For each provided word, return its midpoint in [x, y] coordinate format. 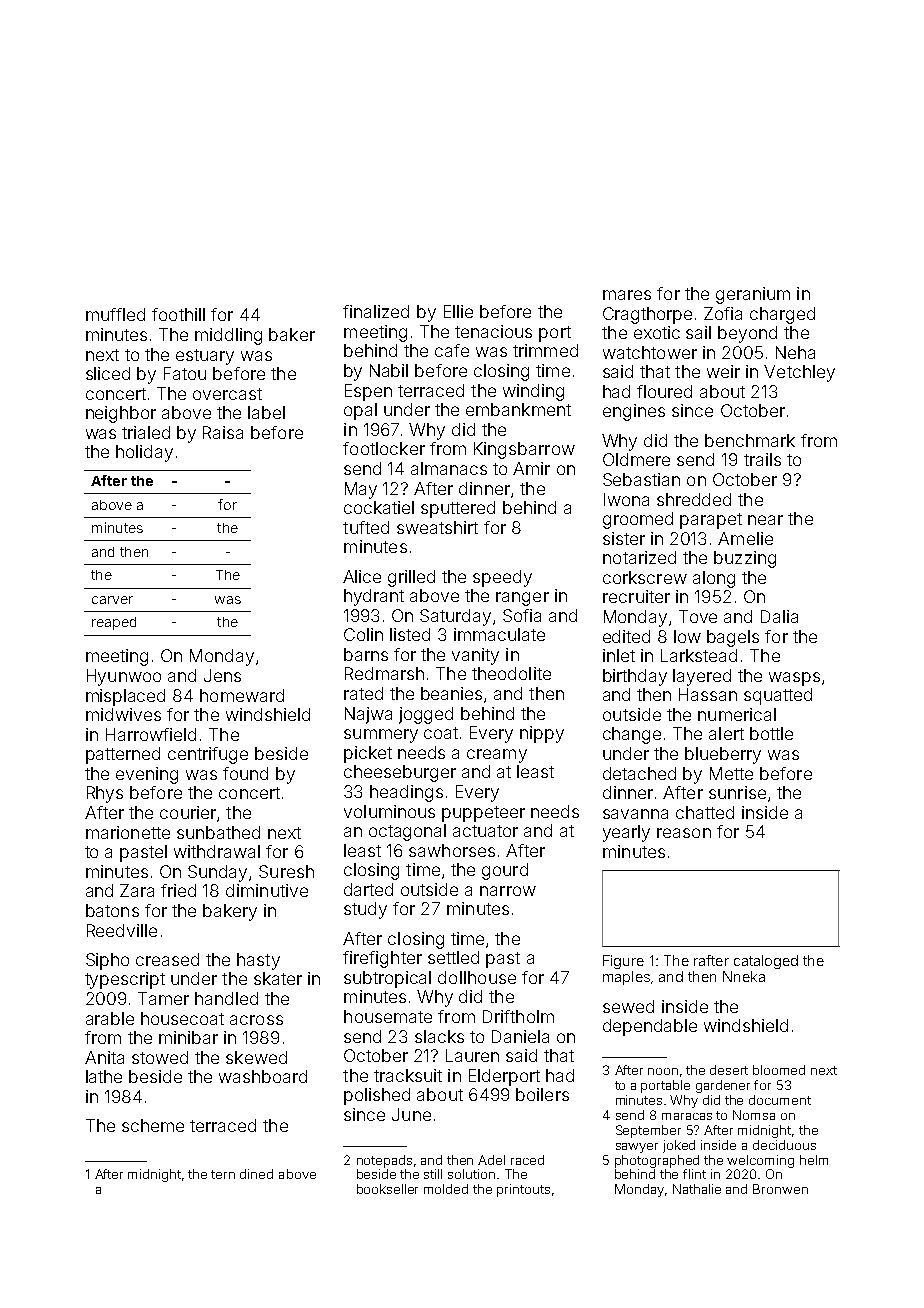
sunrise [737, 792]
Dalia [779, 616]
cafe [452, 350]
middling [228, 336]
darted [368, 889]
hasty [258, 961]
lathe [104, 1076]
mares [627, 295]
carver [112, 600]
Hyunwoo [124, 677]
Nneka [744, 976]
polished [377, 1096]
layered [702, 677]
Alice [362, 576]
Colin [363, 634]
